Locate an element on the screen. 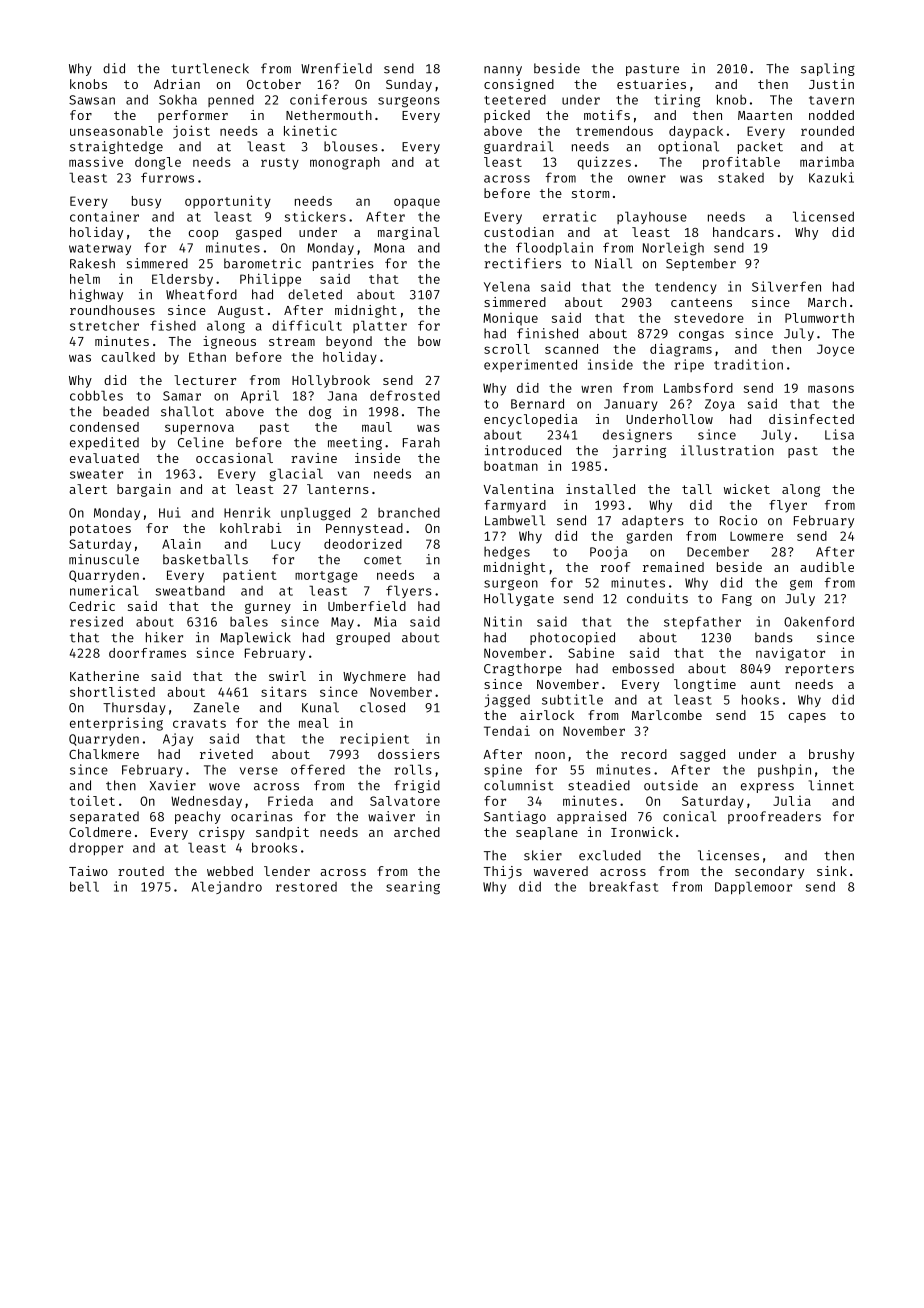  turtleneck is located at coordinates (210, 68).
